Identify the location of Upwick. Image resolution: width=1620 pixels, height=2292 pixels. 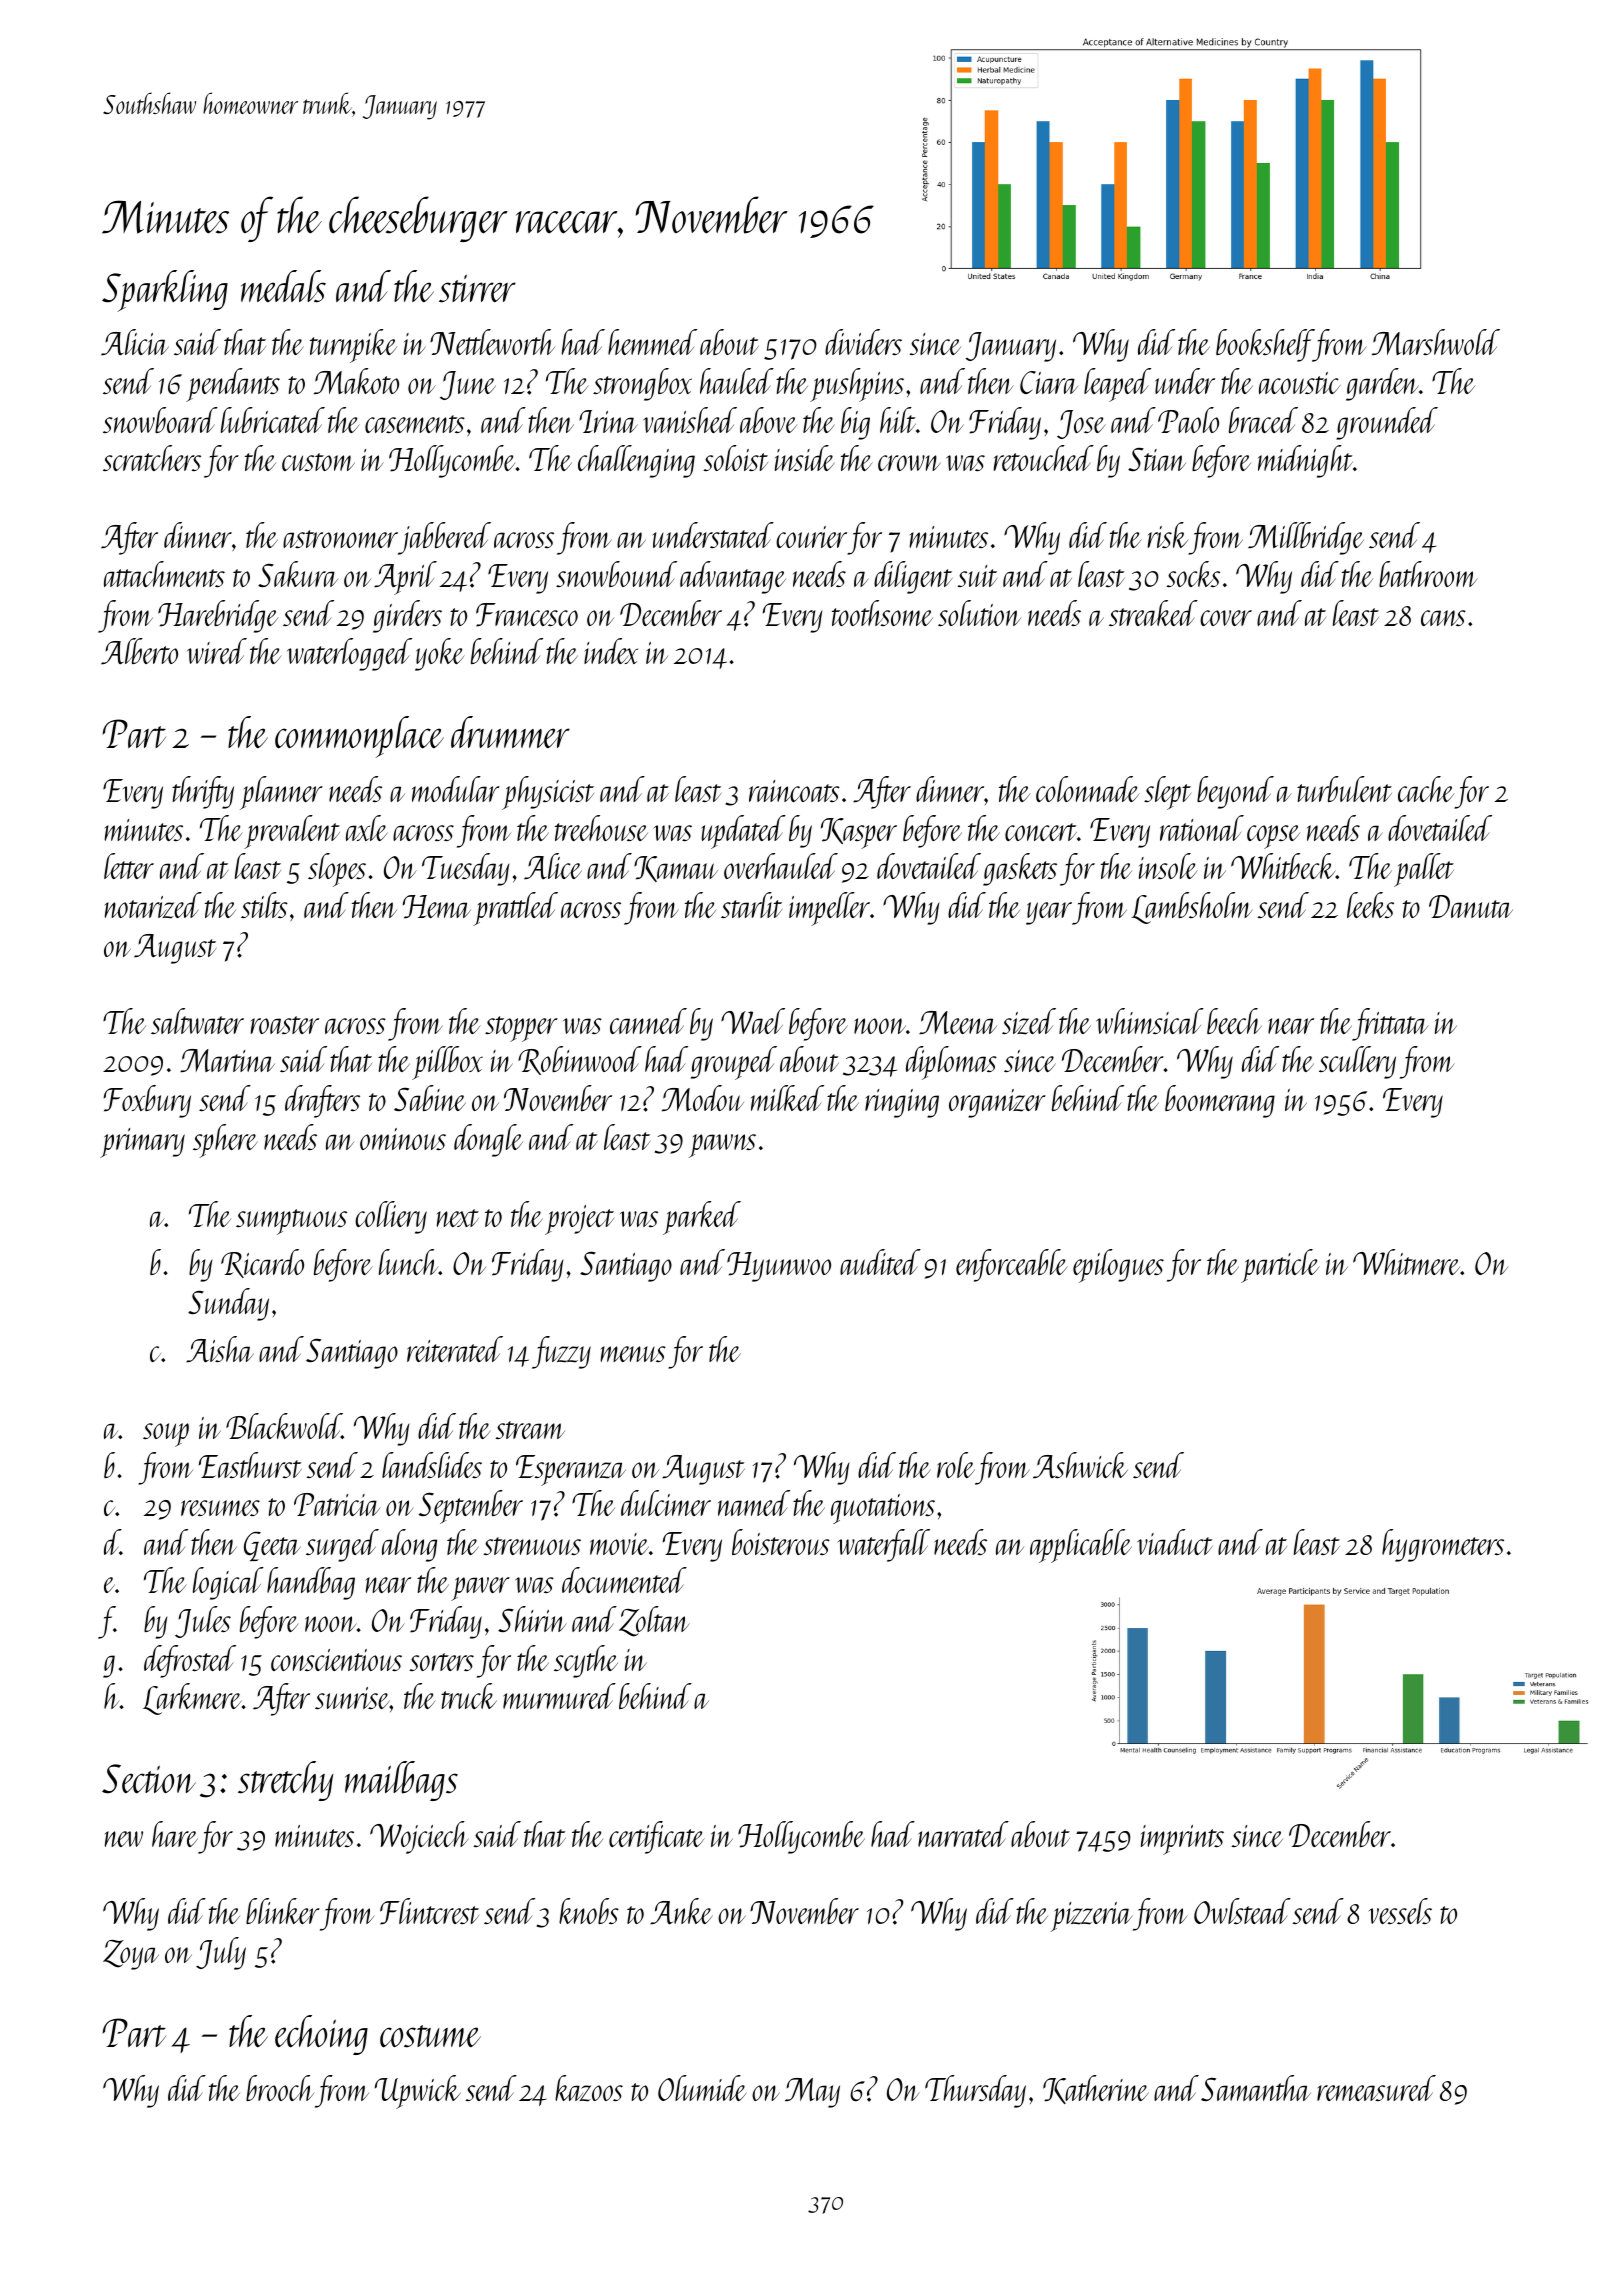
(418, 2092).
